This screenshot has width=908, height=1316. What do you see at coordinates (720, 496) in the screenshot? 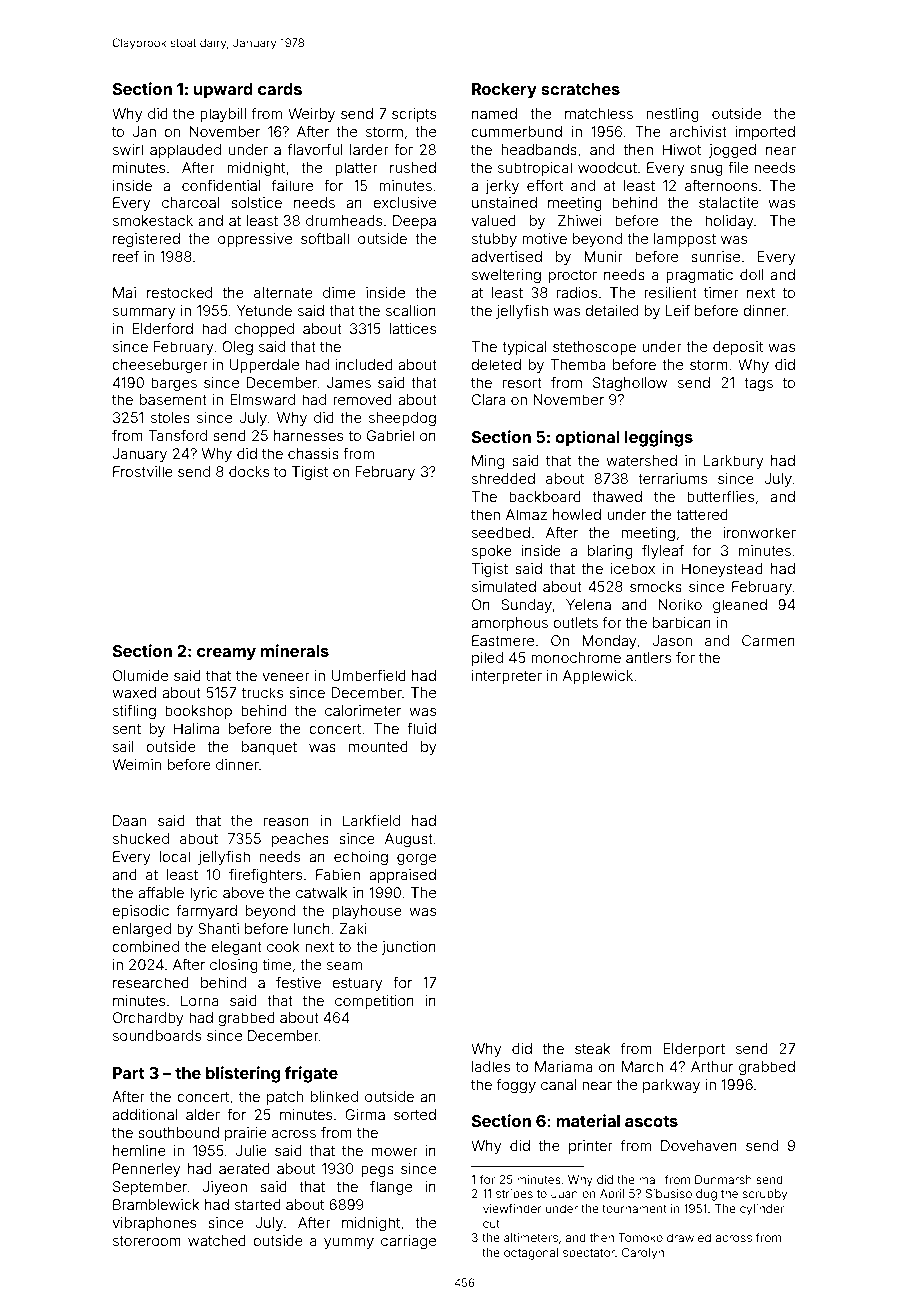
I see `butterflies` at bounding box center [720, 496].
